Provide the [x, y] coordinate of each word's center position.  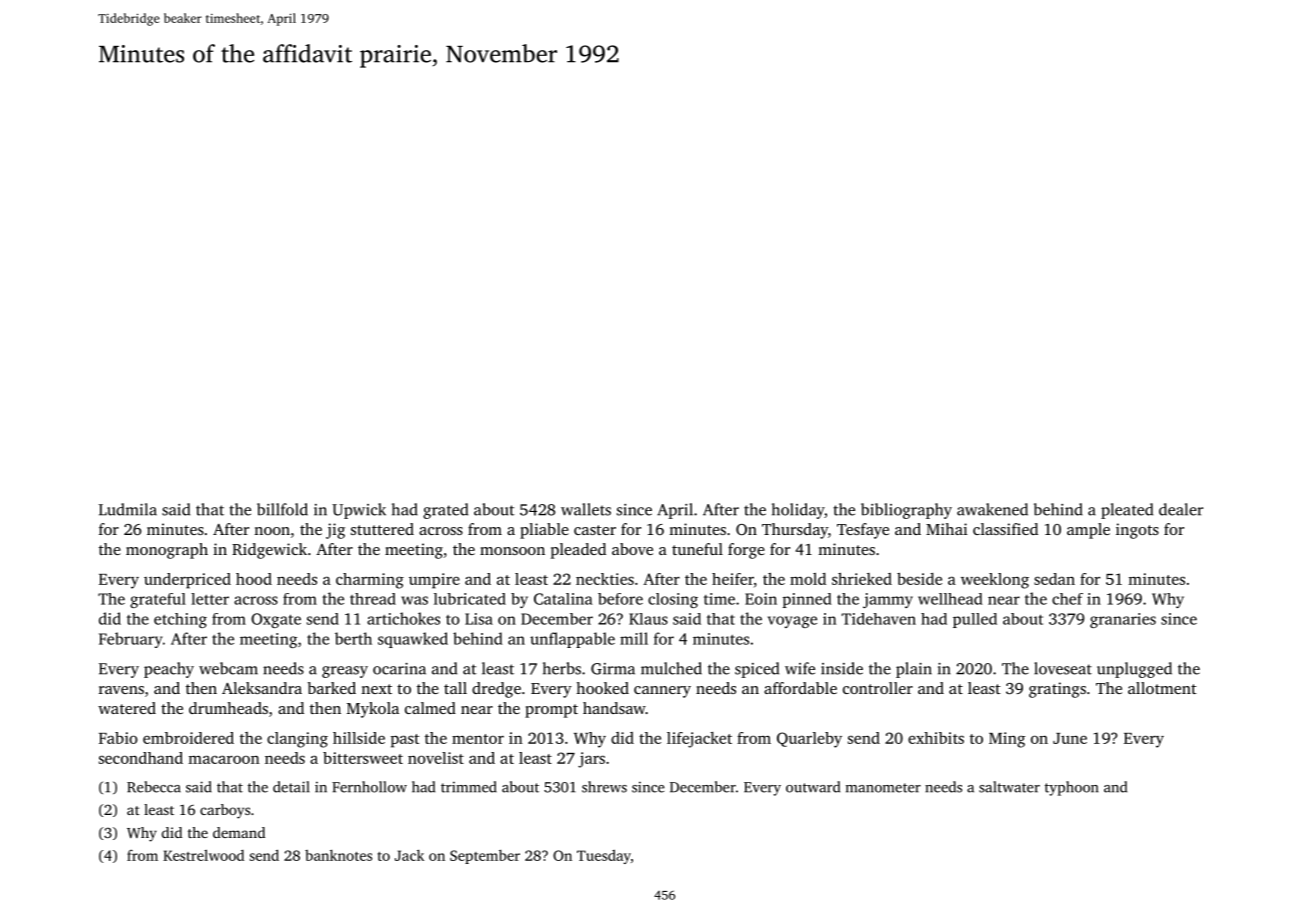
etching [180, 620]
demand [239, 832]
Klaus [648, 619]
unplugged [1134, 670]
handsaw [614, 708]
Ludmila [128, 509]
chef [1067, 599]
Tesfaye [863, 531]
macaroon [224, 759]
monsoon [512, 551]
